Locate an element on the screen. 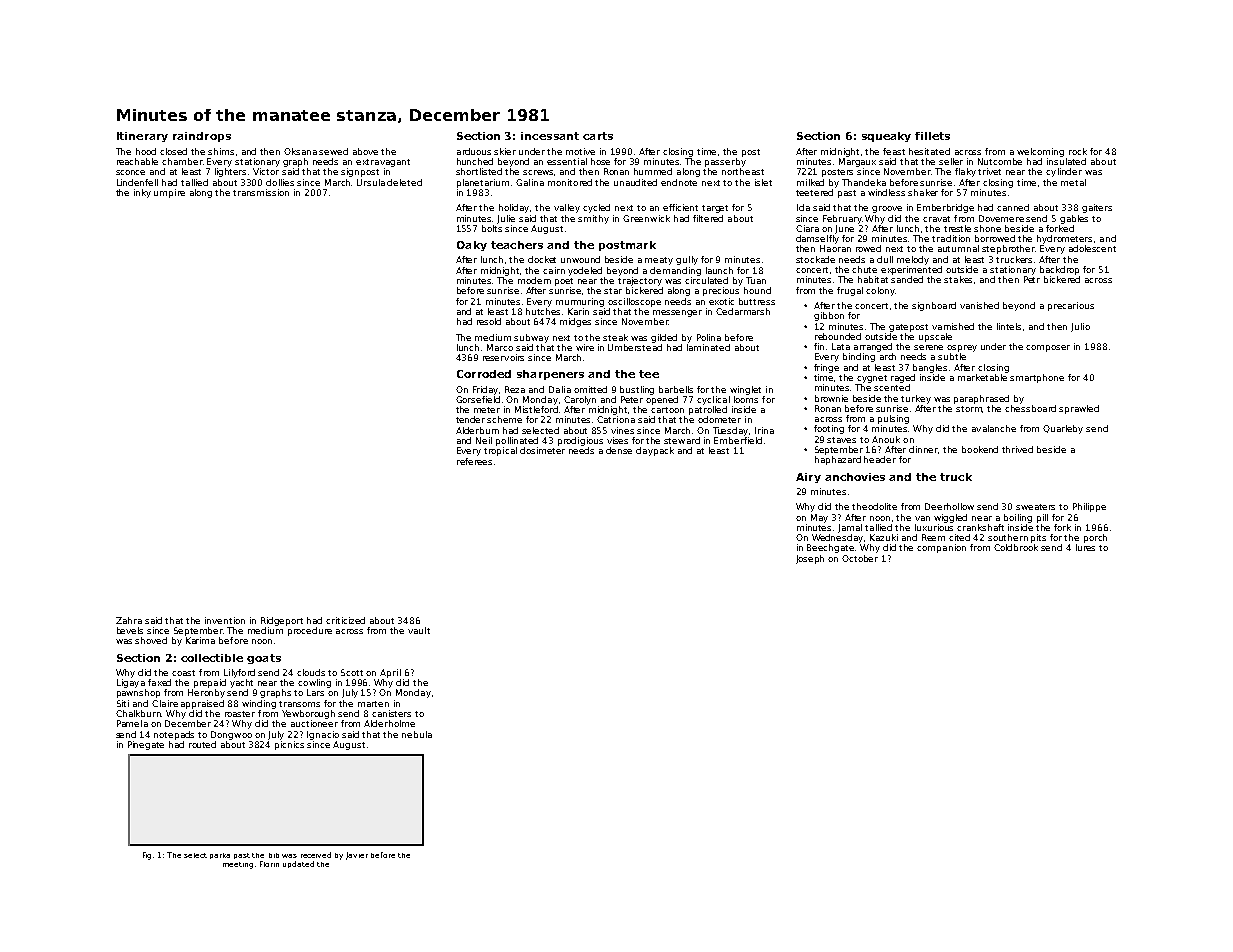  referees is located at coordinates (474, 461).
